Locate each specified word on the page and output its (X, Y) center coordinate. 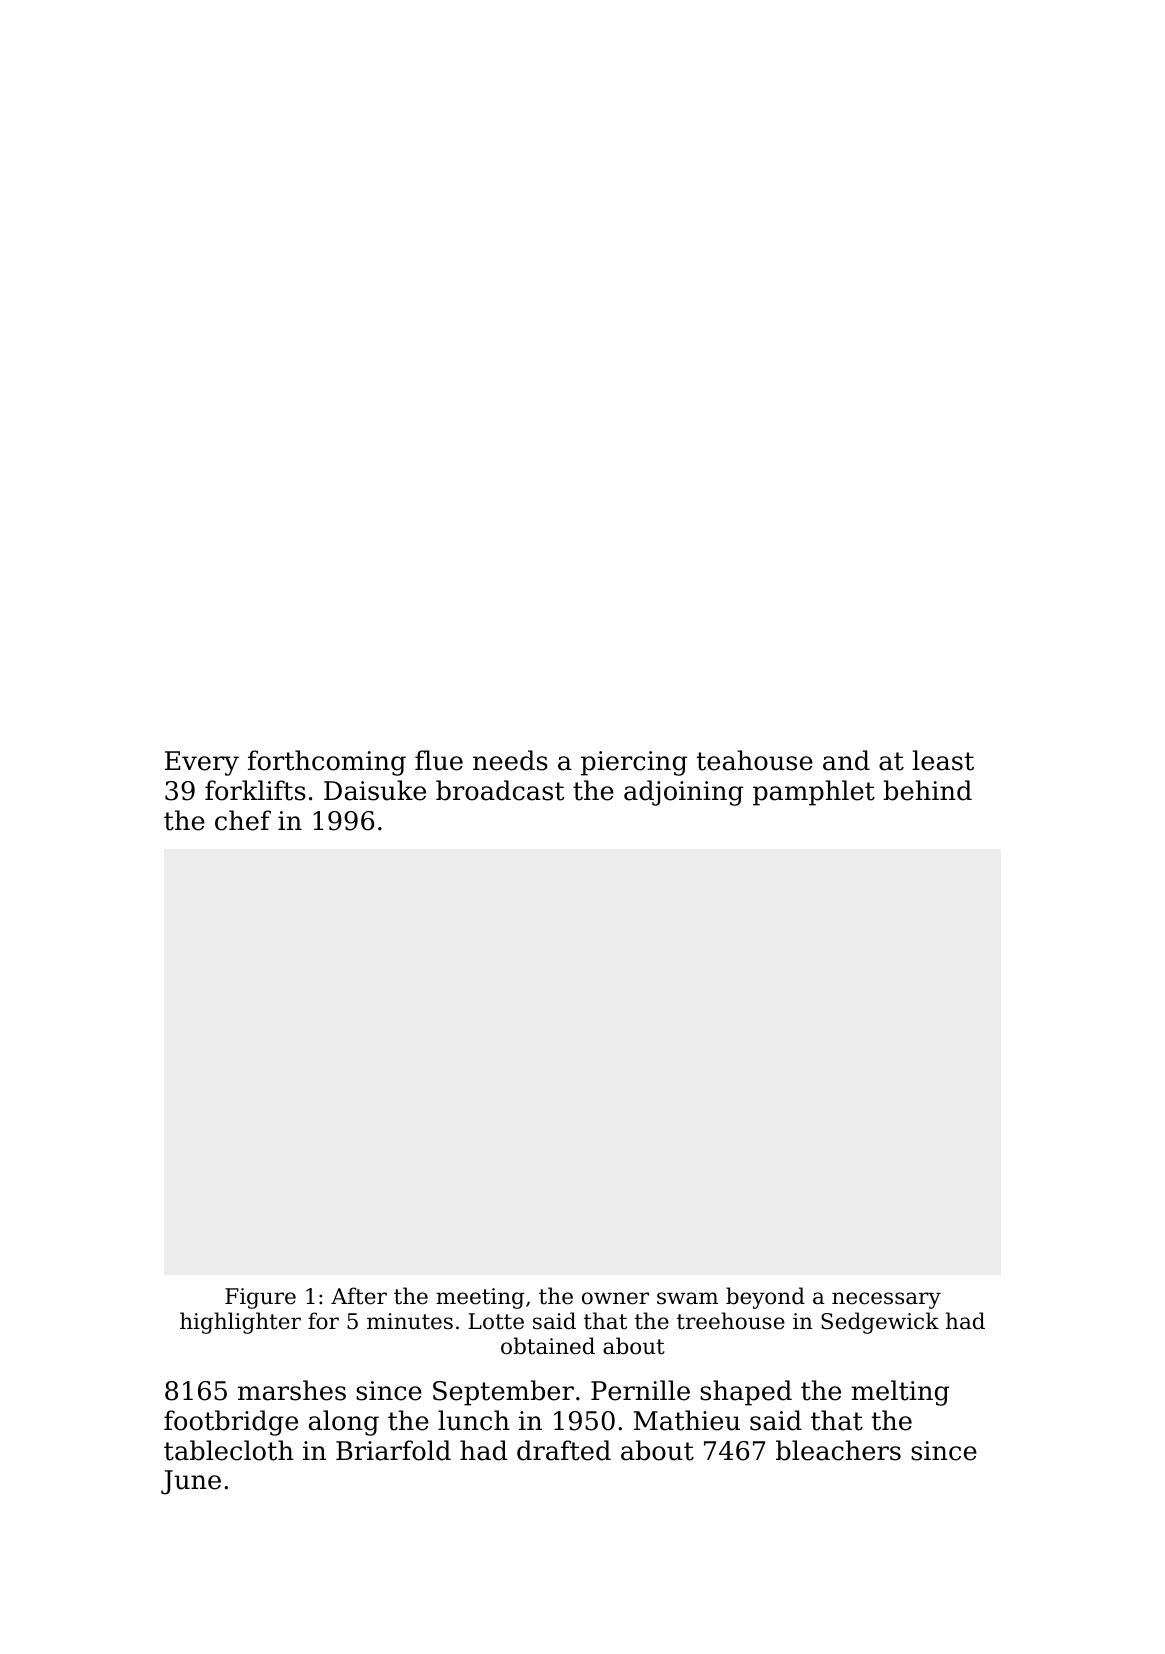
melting (900, 1393)
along (344, 1423)
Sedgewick (880, 1323)
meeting (480, 1298)
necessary (886, 1300)
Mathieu (687, 1420)
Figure (260, 1298)
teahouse (754, 760)
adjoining (683, 793)
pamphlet (814, 793)
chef (243, 820)
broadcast (500, 790)
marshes (292, 1390)
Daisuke (375, 790)
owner (615, 1298)
